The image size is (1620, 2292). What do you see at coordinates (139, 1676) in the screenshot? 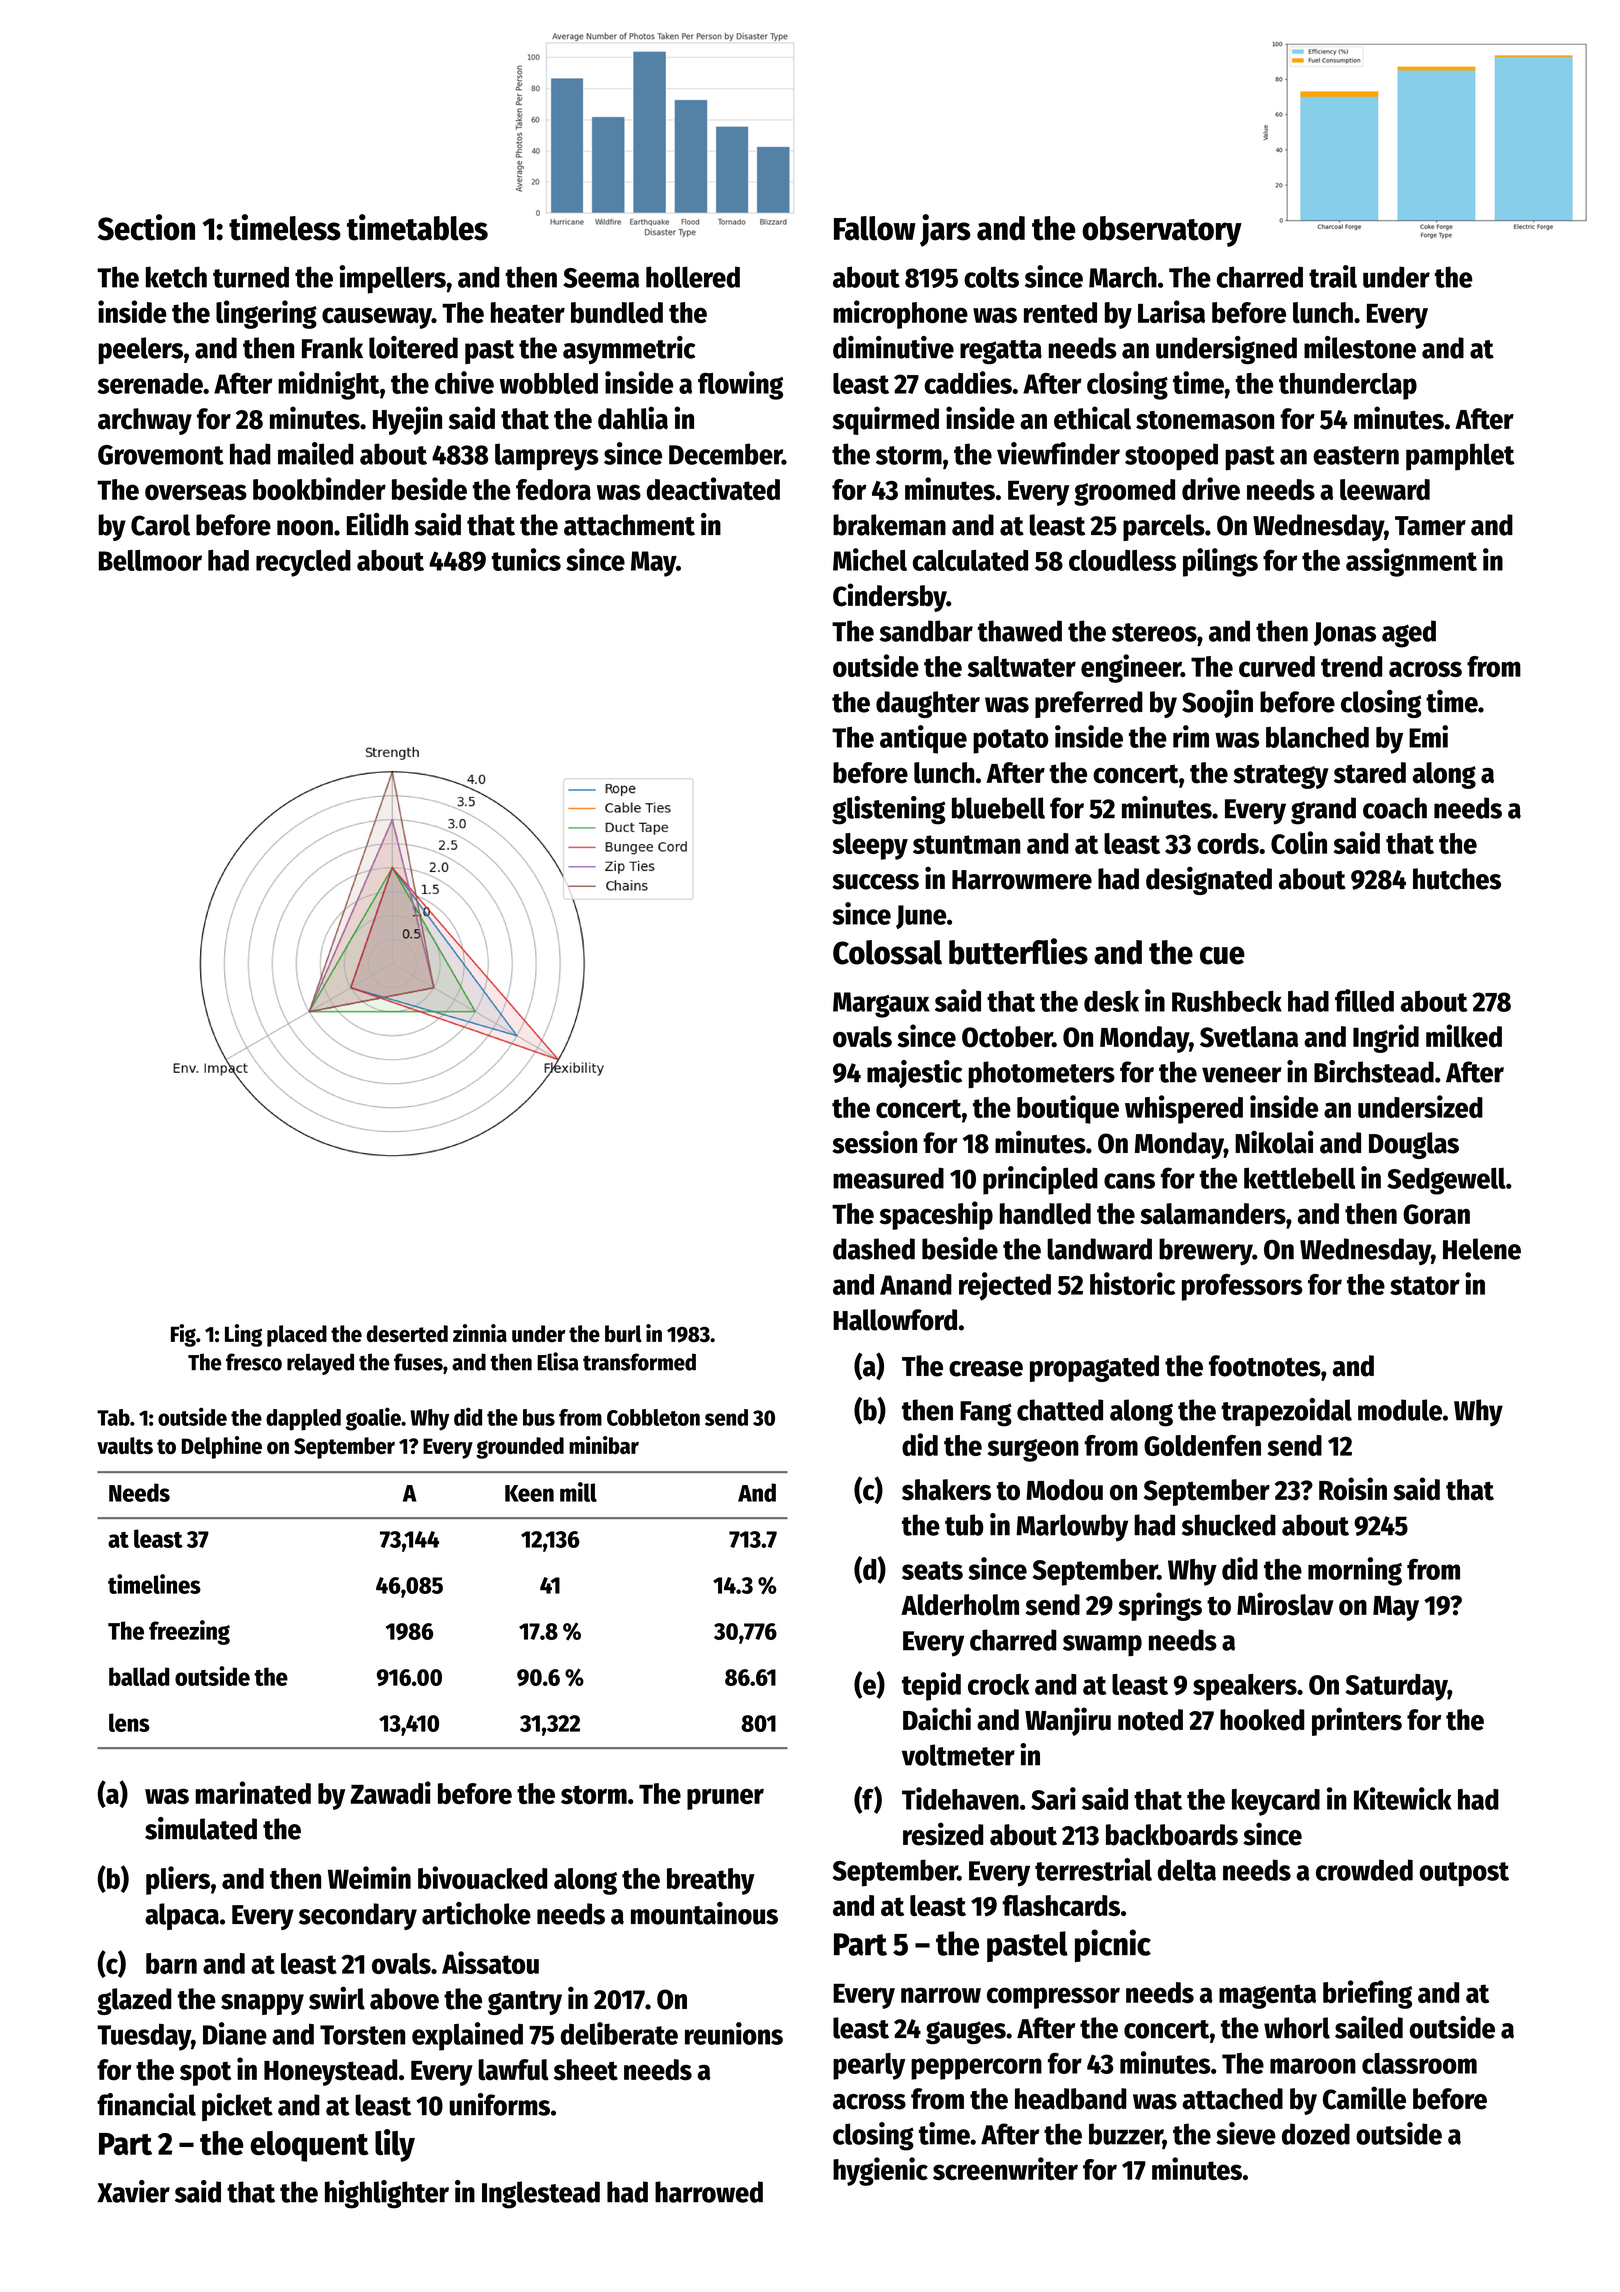
I see `ballad` at bounding box center [139, 1676].
